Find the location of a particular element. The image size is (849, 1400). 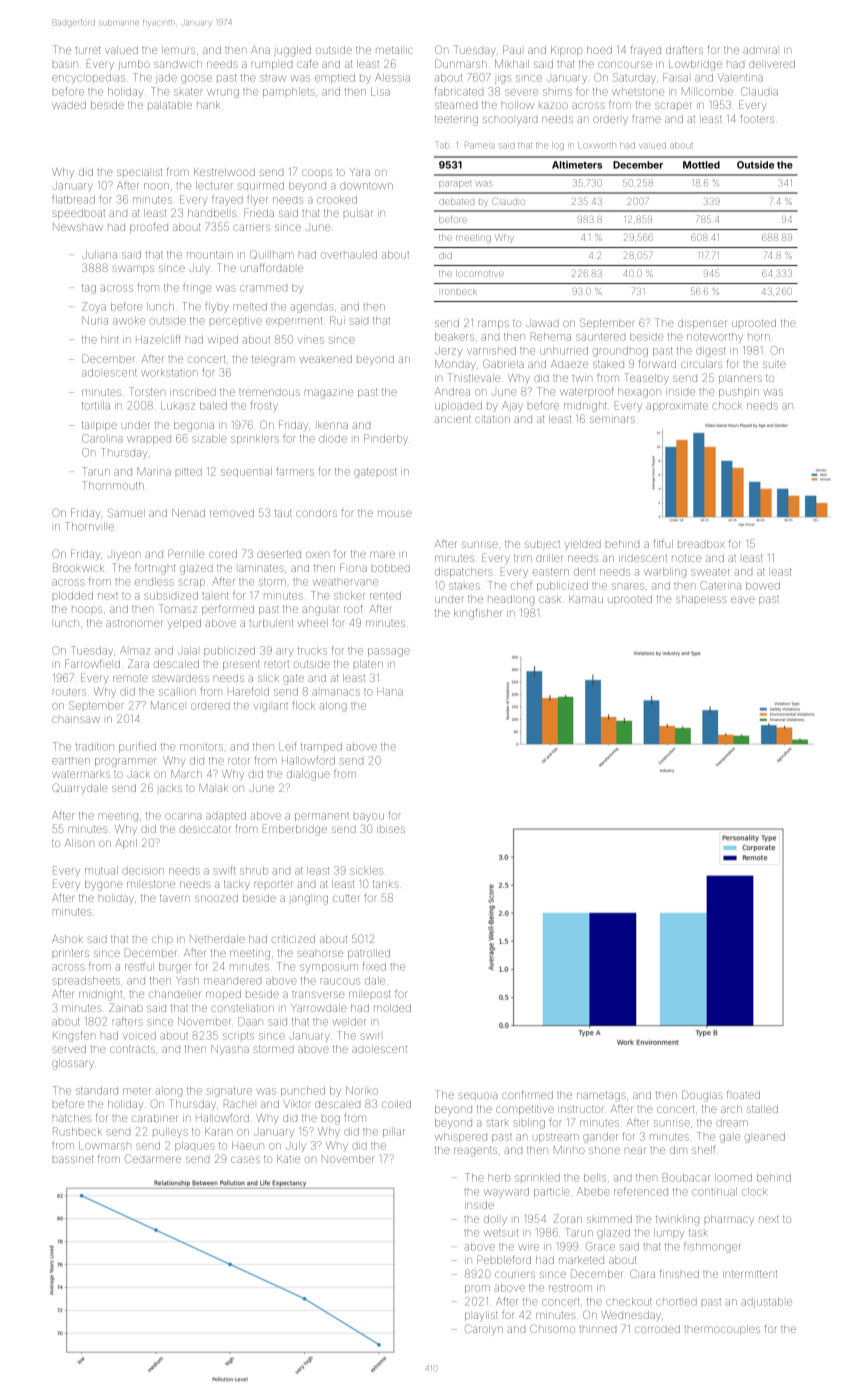

mutual is located at coordinates (101, 871).
